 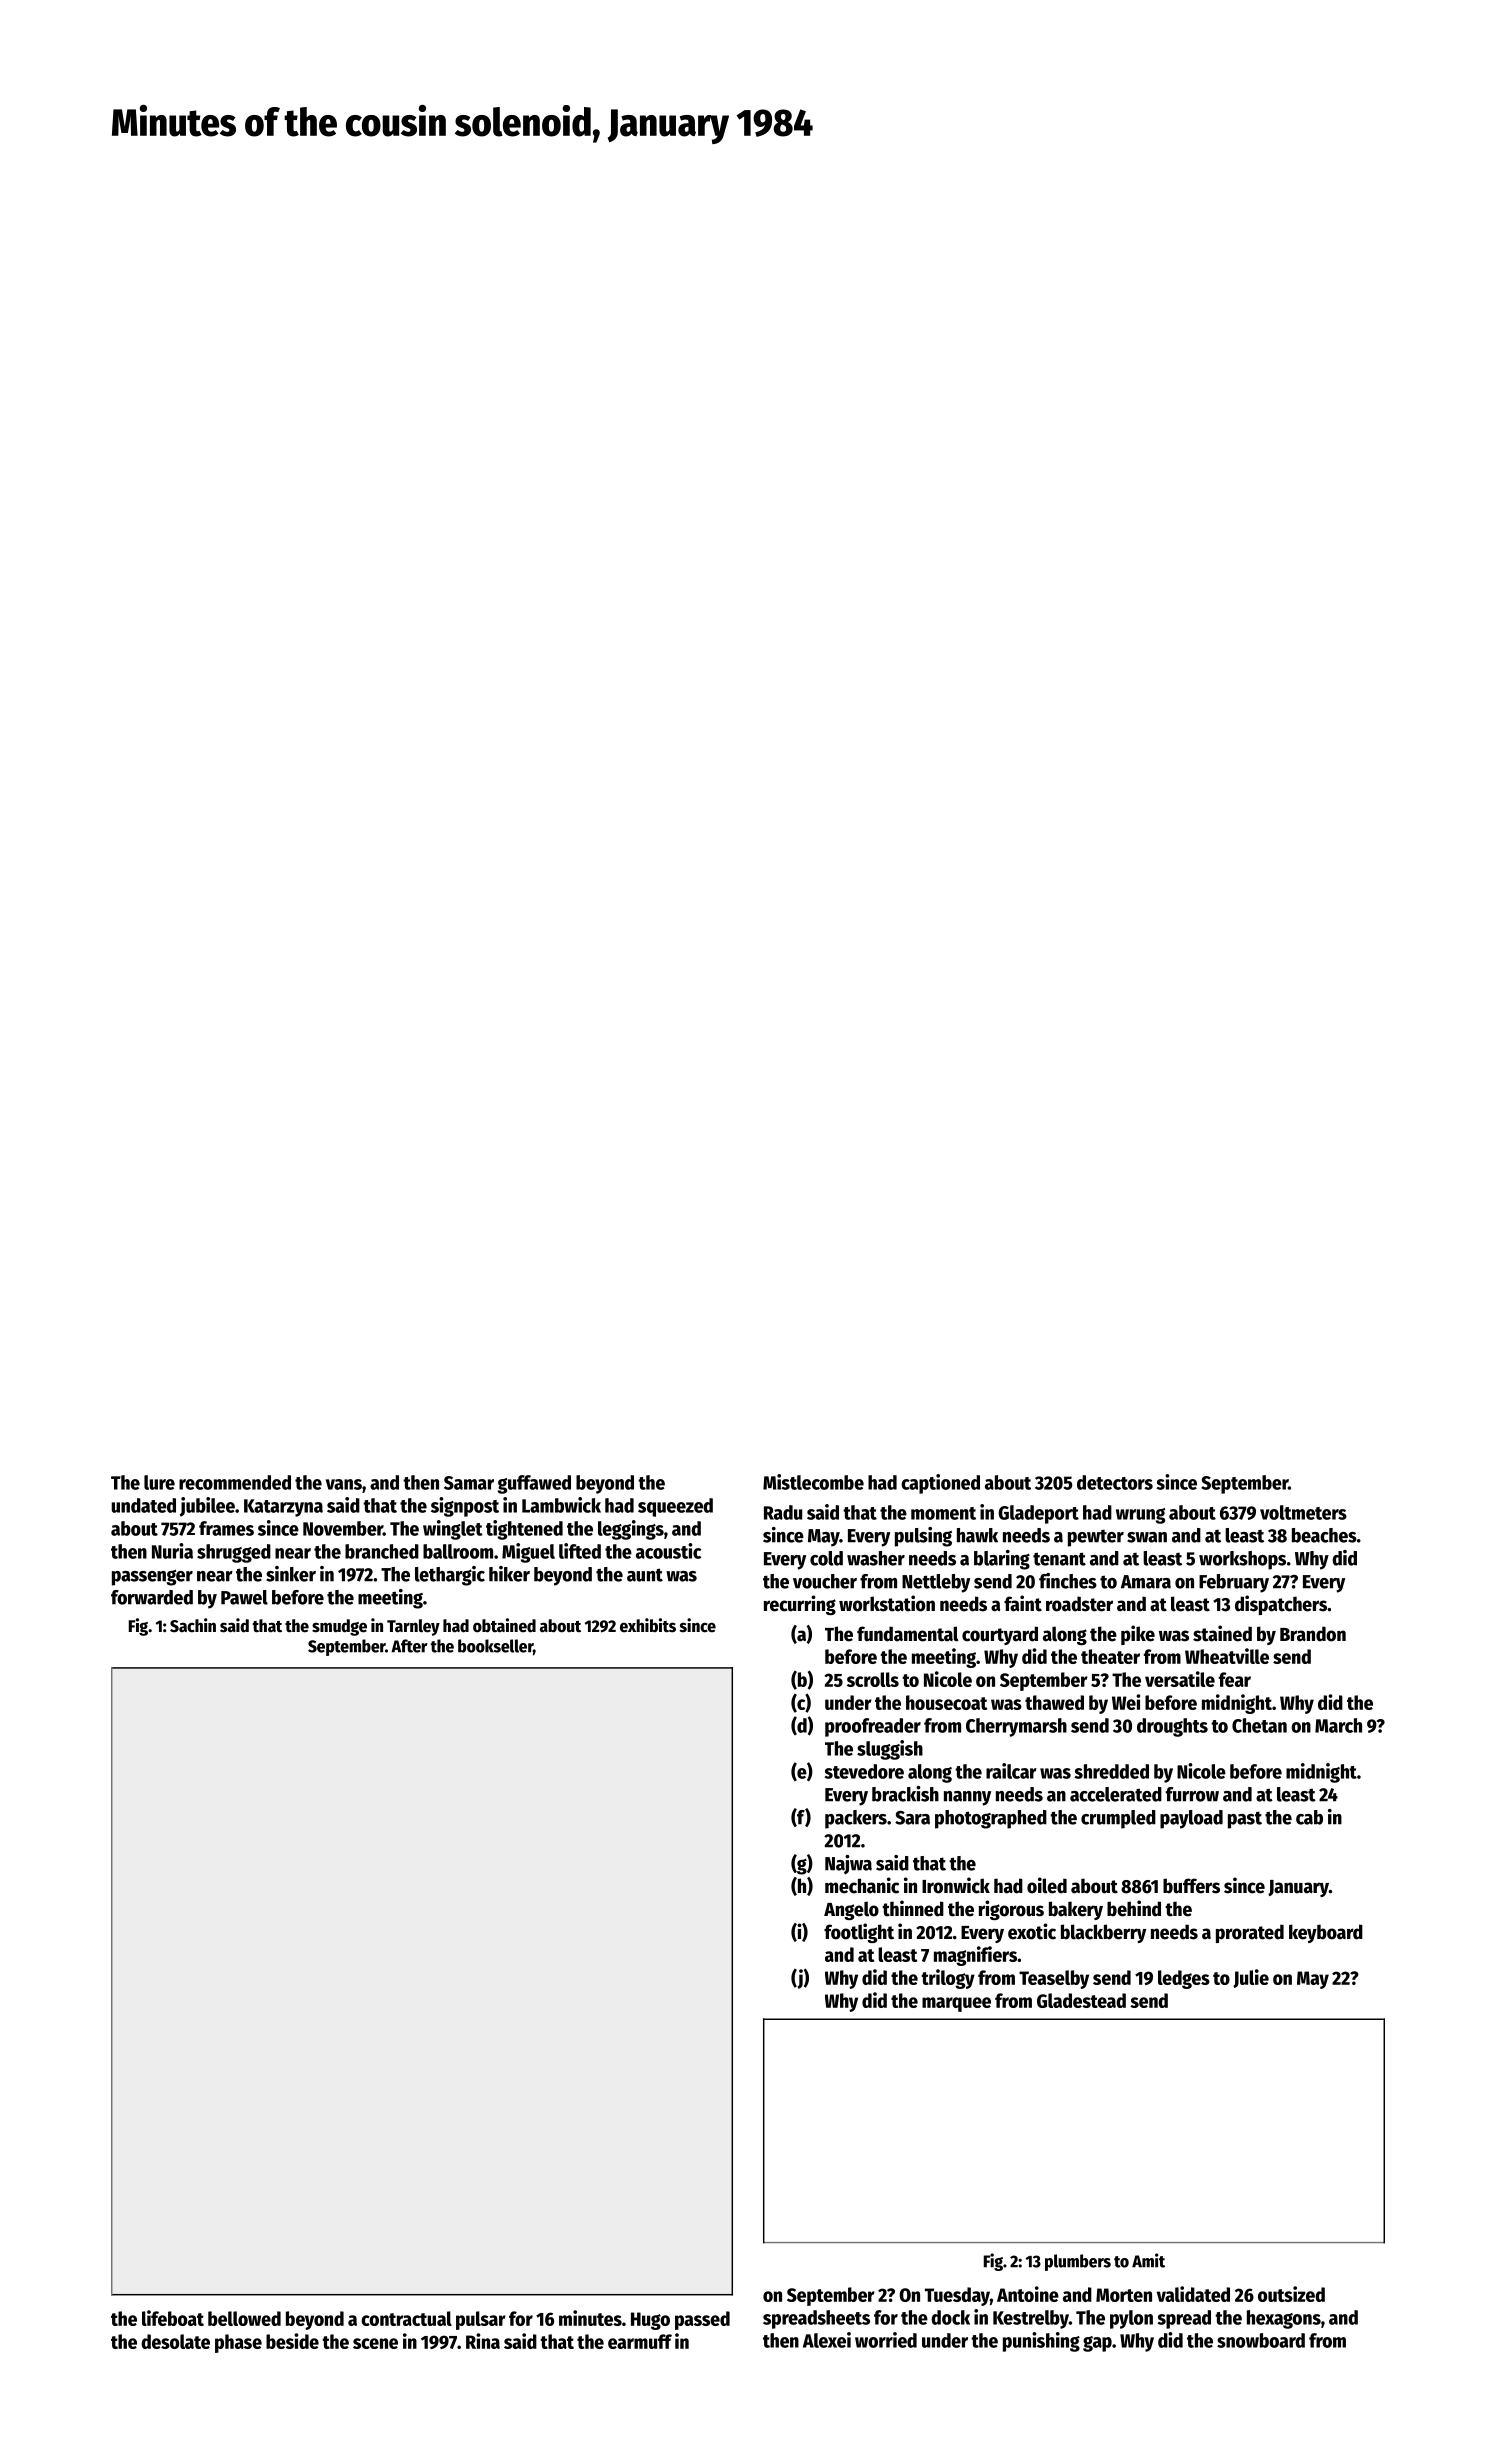 I want to click on bellowed, so click(x=244, y=2318).
